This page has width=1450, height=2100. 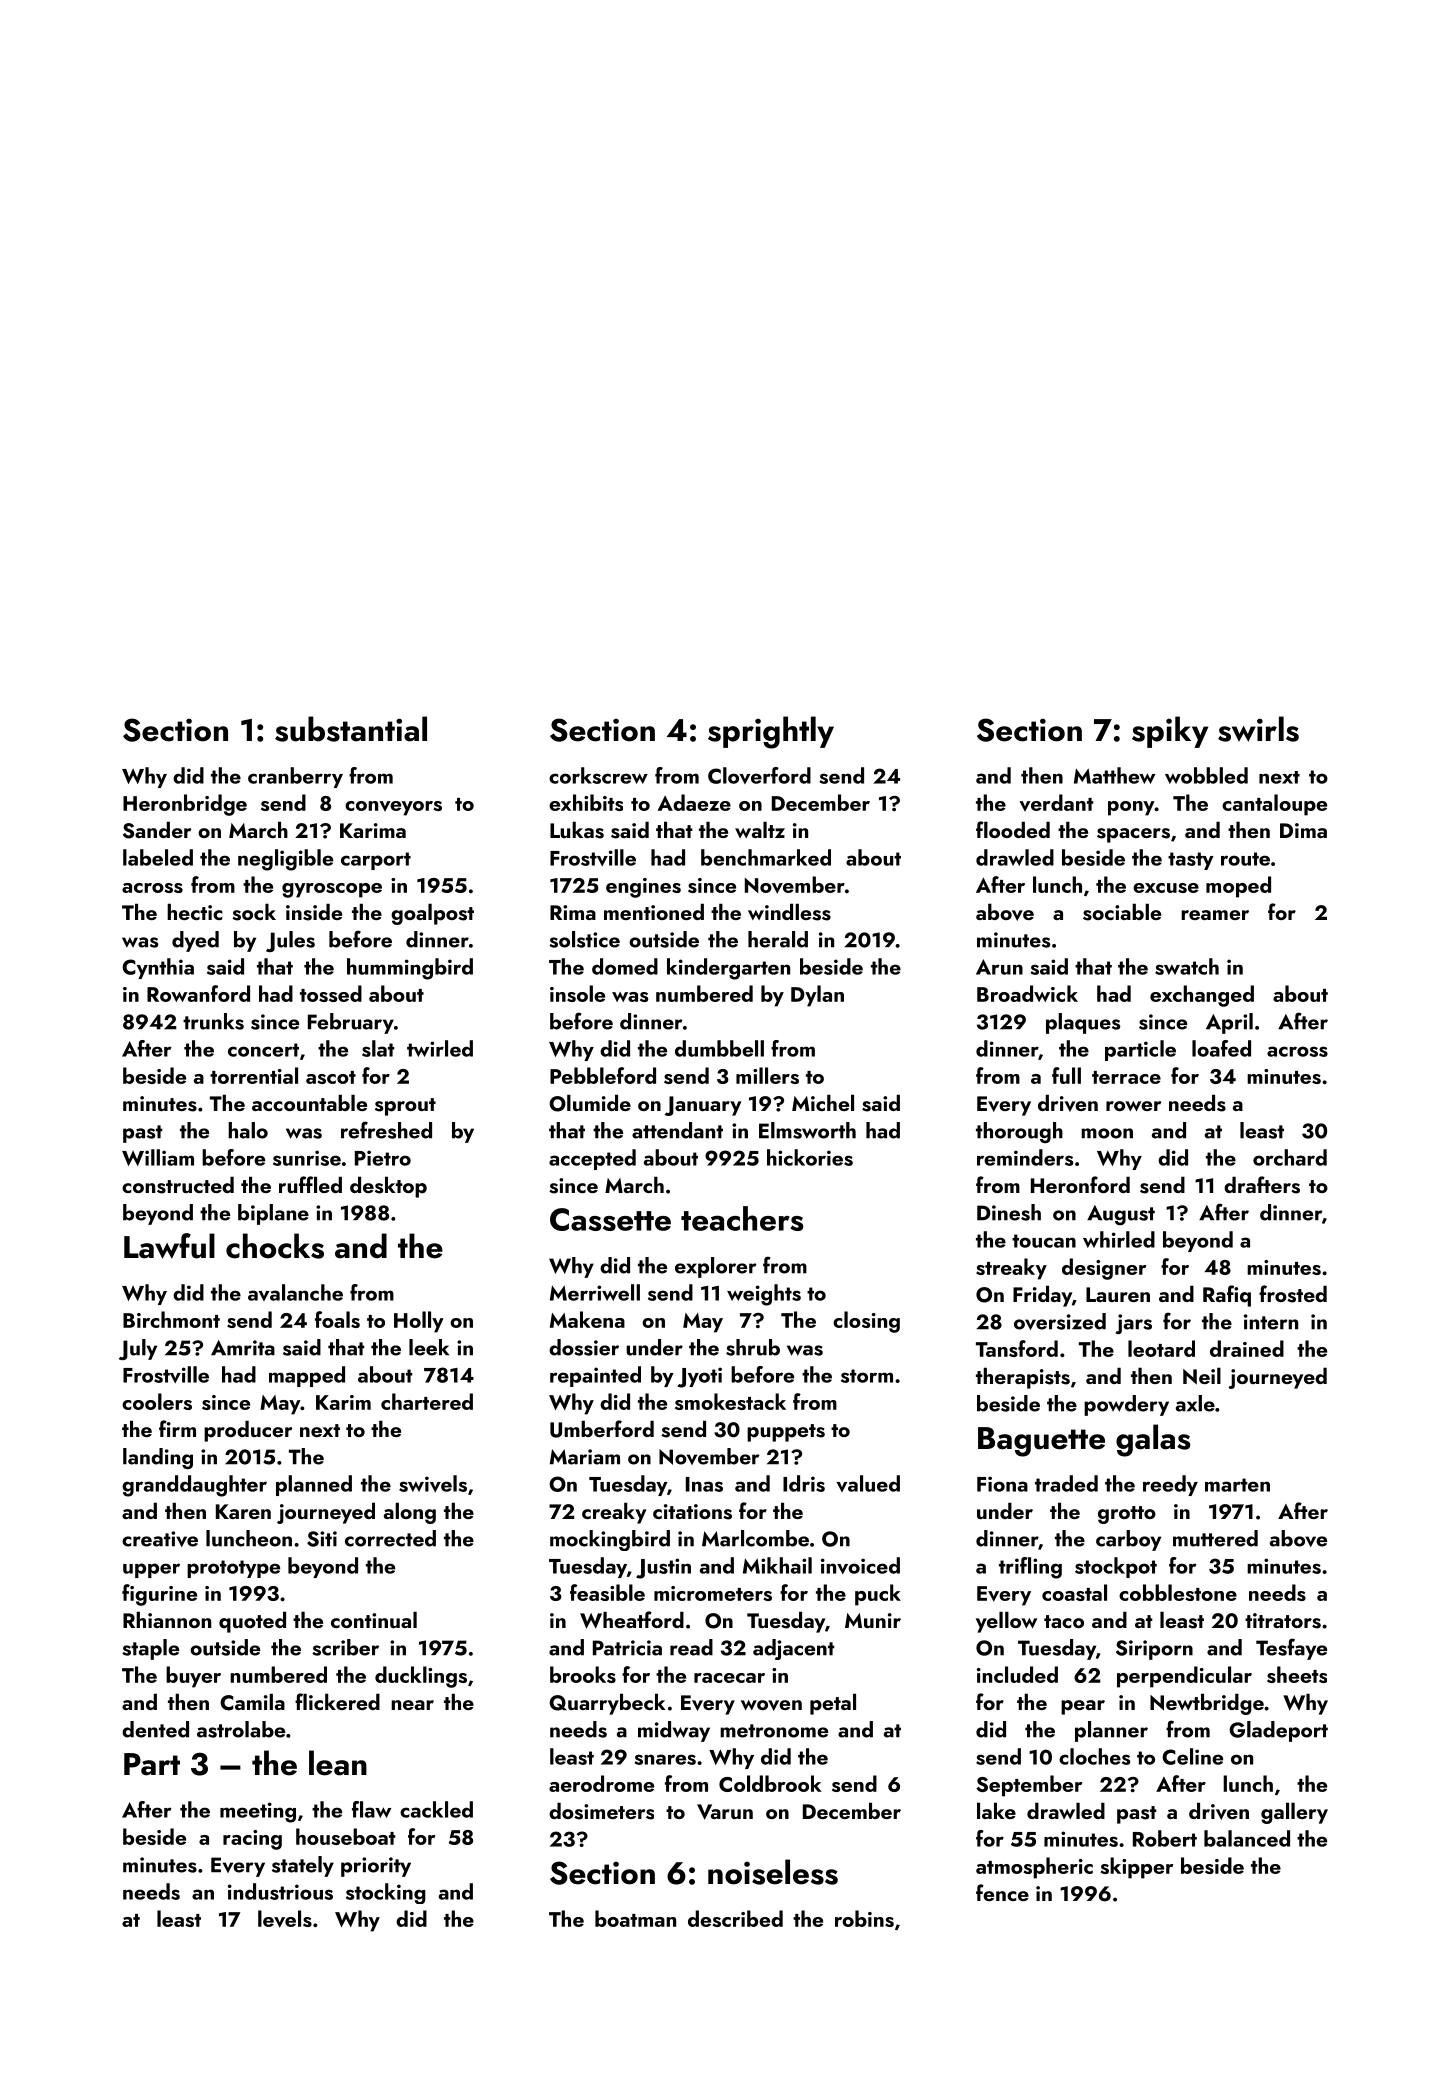 What do you see at coordinates (823, 1102) in the page?
I see `Michel` at bounding box center [823, 1102].
